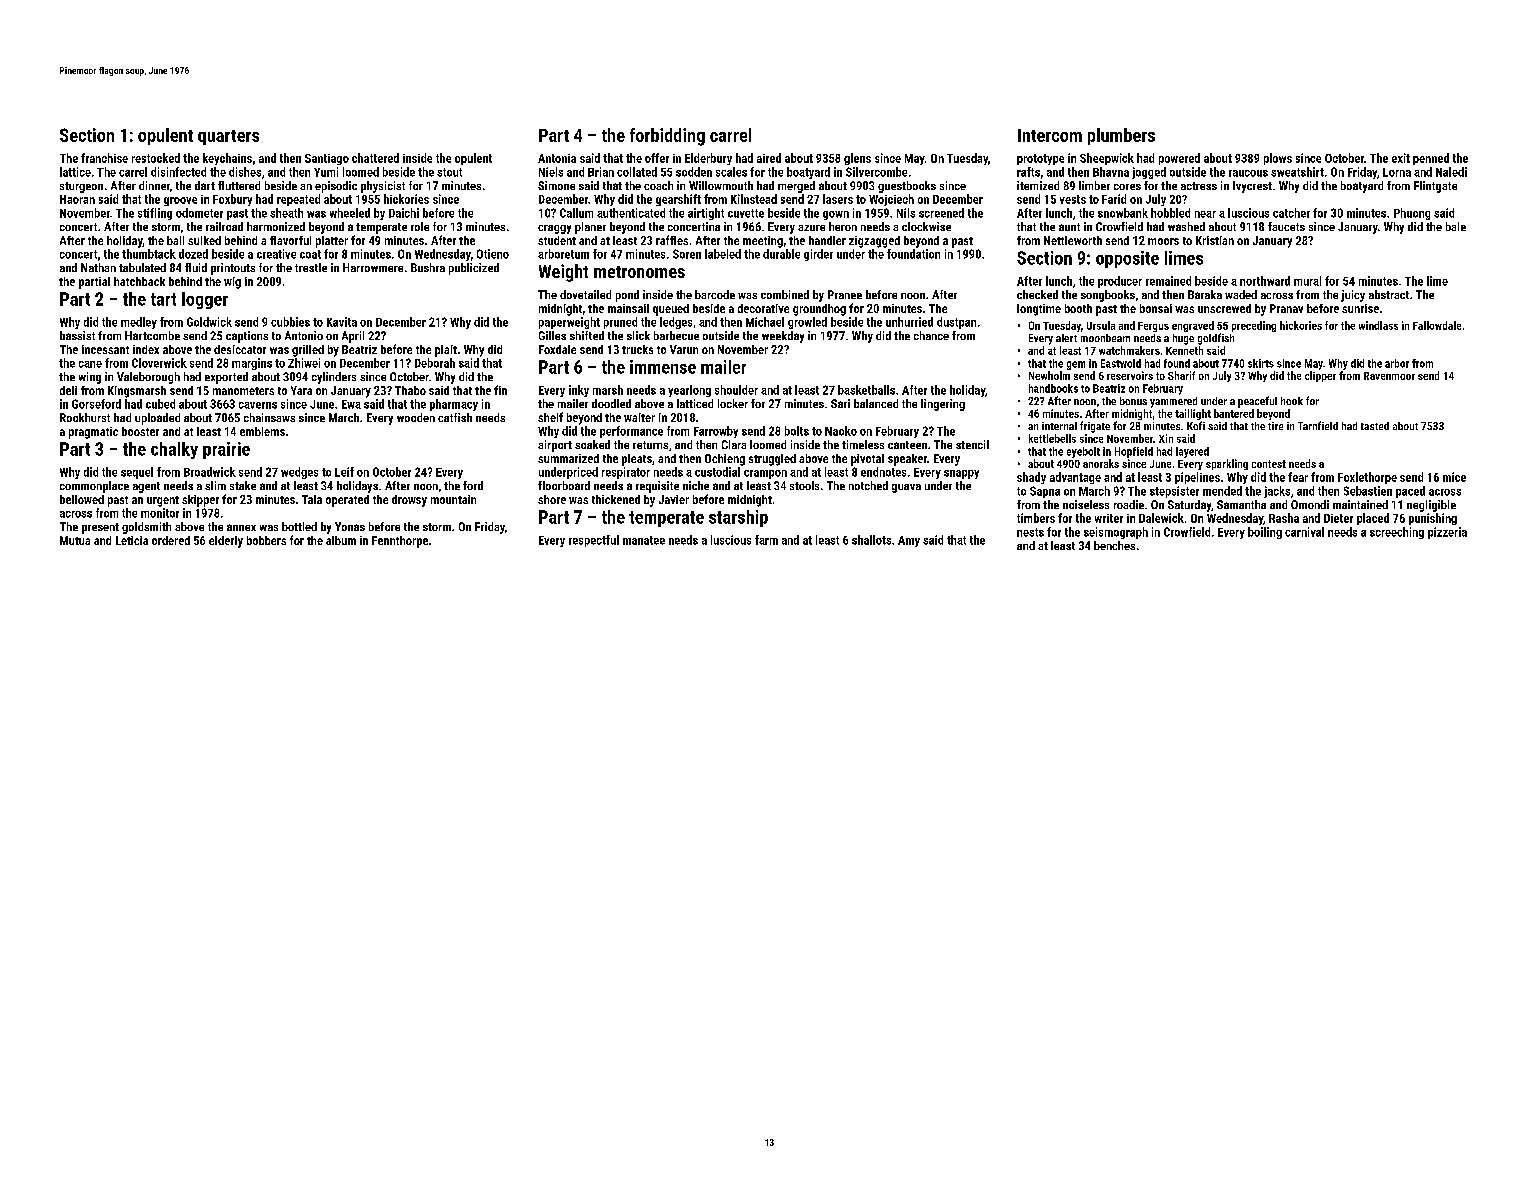 Image resolution: width=1529 pixels, height=1181 pixels. Describe the element at coordinates (1114, 545) in the screenshot. I see `benches` at that location.
